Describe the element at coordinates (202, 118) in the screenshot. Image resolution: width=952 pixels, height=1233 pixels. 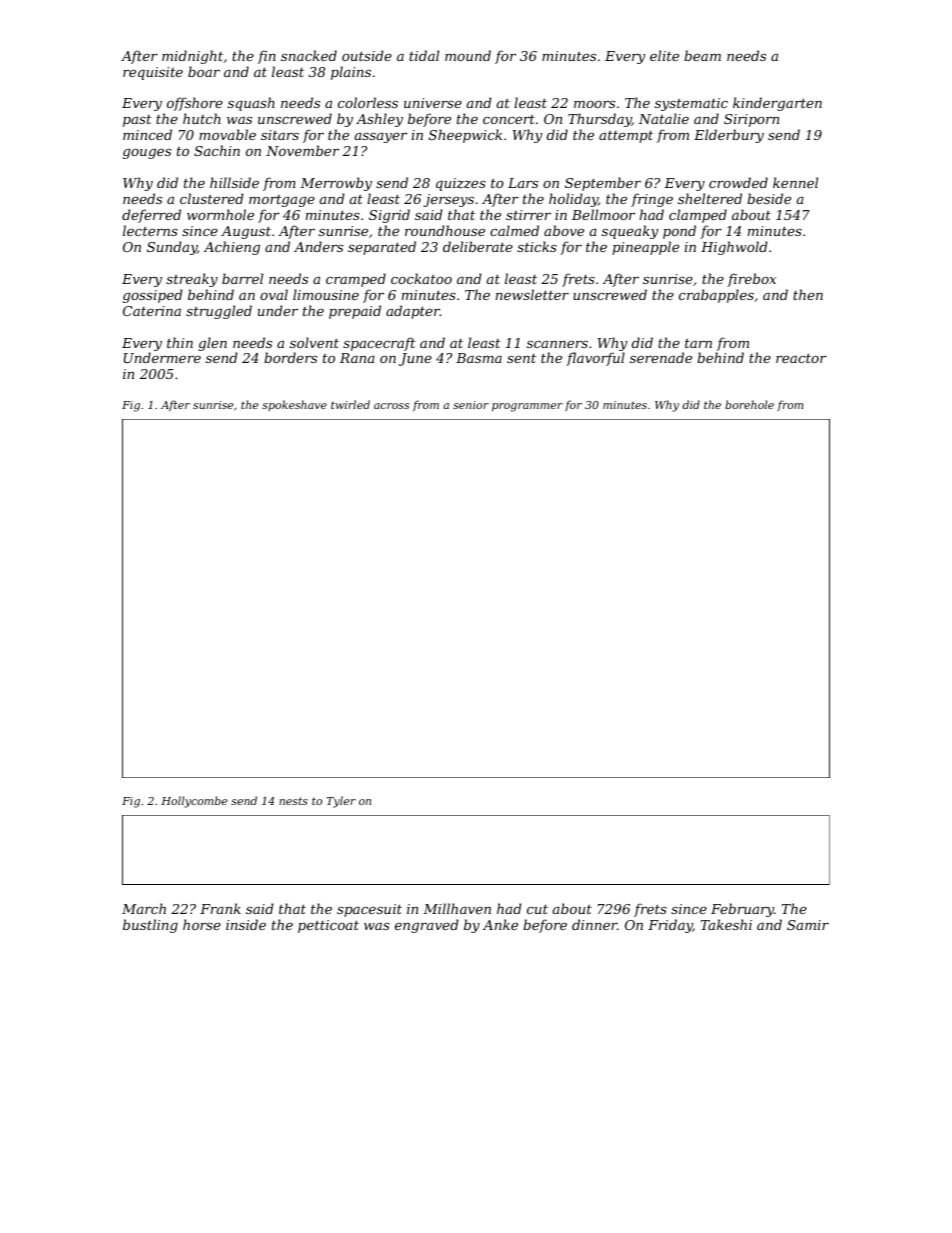
I see `hutch` at that location.
